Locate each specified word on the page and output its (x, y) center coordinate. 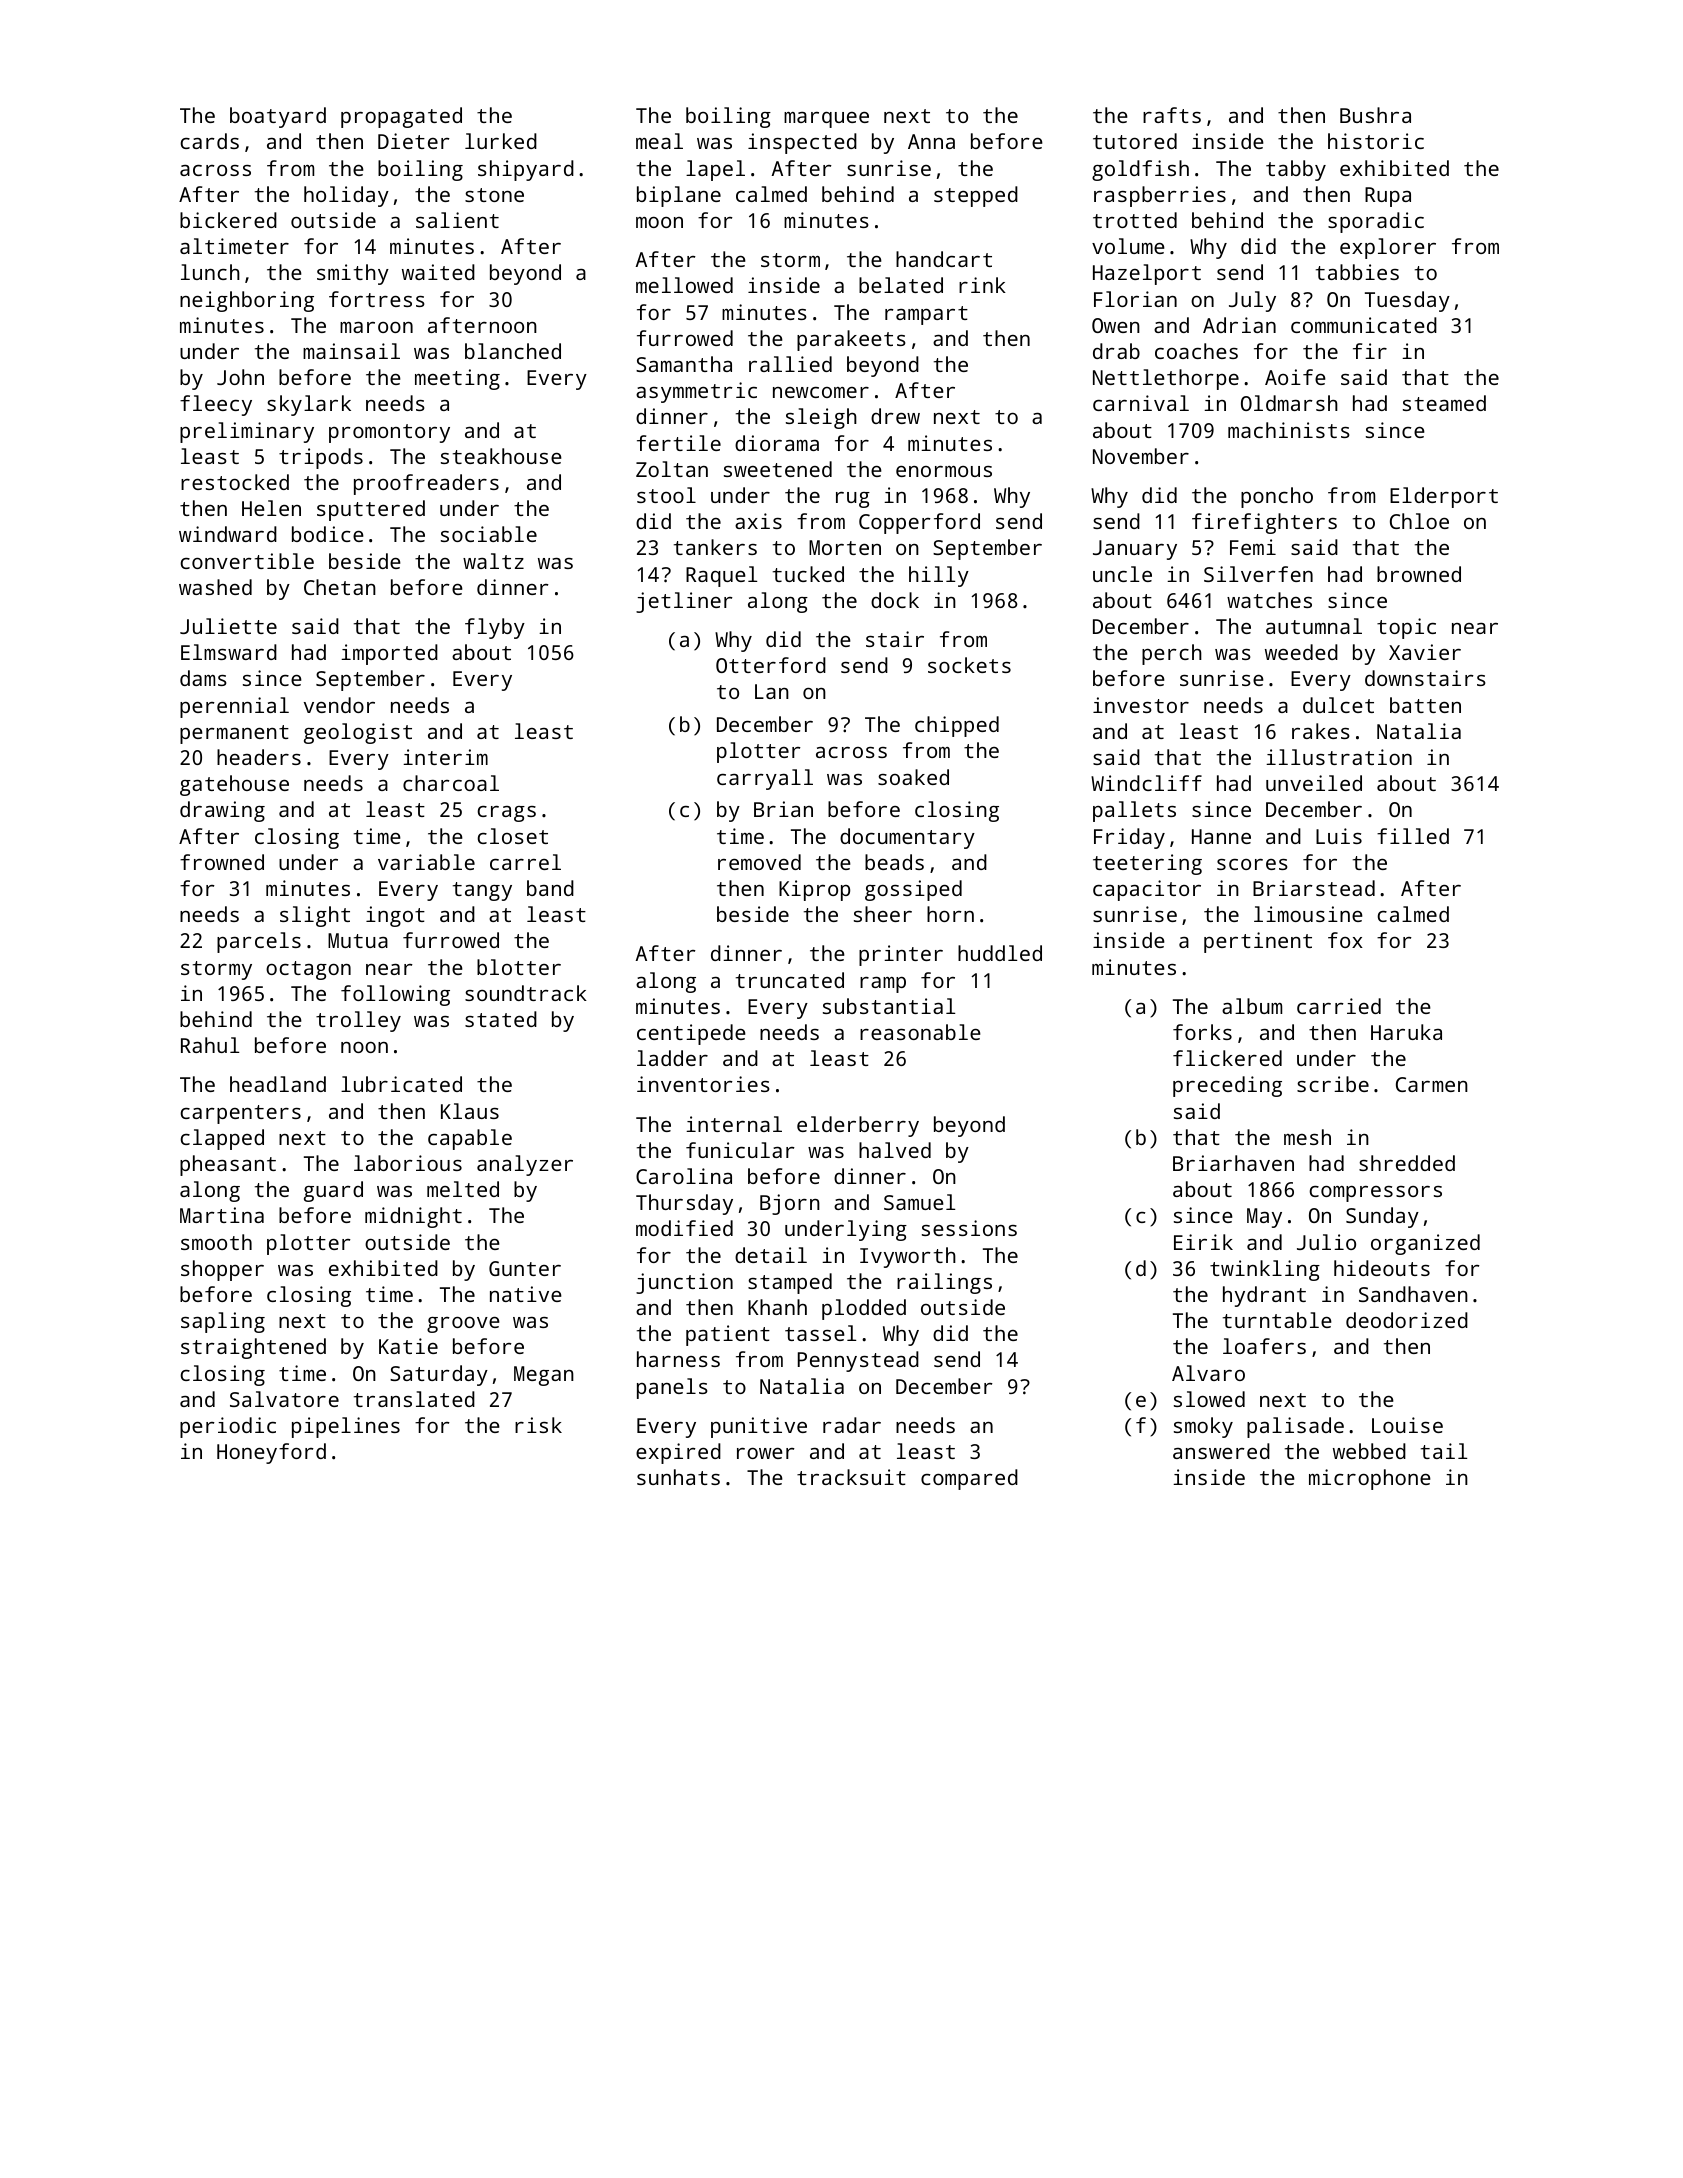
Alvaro (1208, 1373)
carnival (1141, 403)
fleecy (216, 405)
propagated (401, 117)
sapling (223, 1322)
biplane (679, 196)
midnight (413, 1217)
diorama (777, 443)
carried (1339, 1006)
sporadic (1376, 222)
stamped (790, 1283)
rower (766, 1453)
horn (950, 914)
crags (507, 814)
